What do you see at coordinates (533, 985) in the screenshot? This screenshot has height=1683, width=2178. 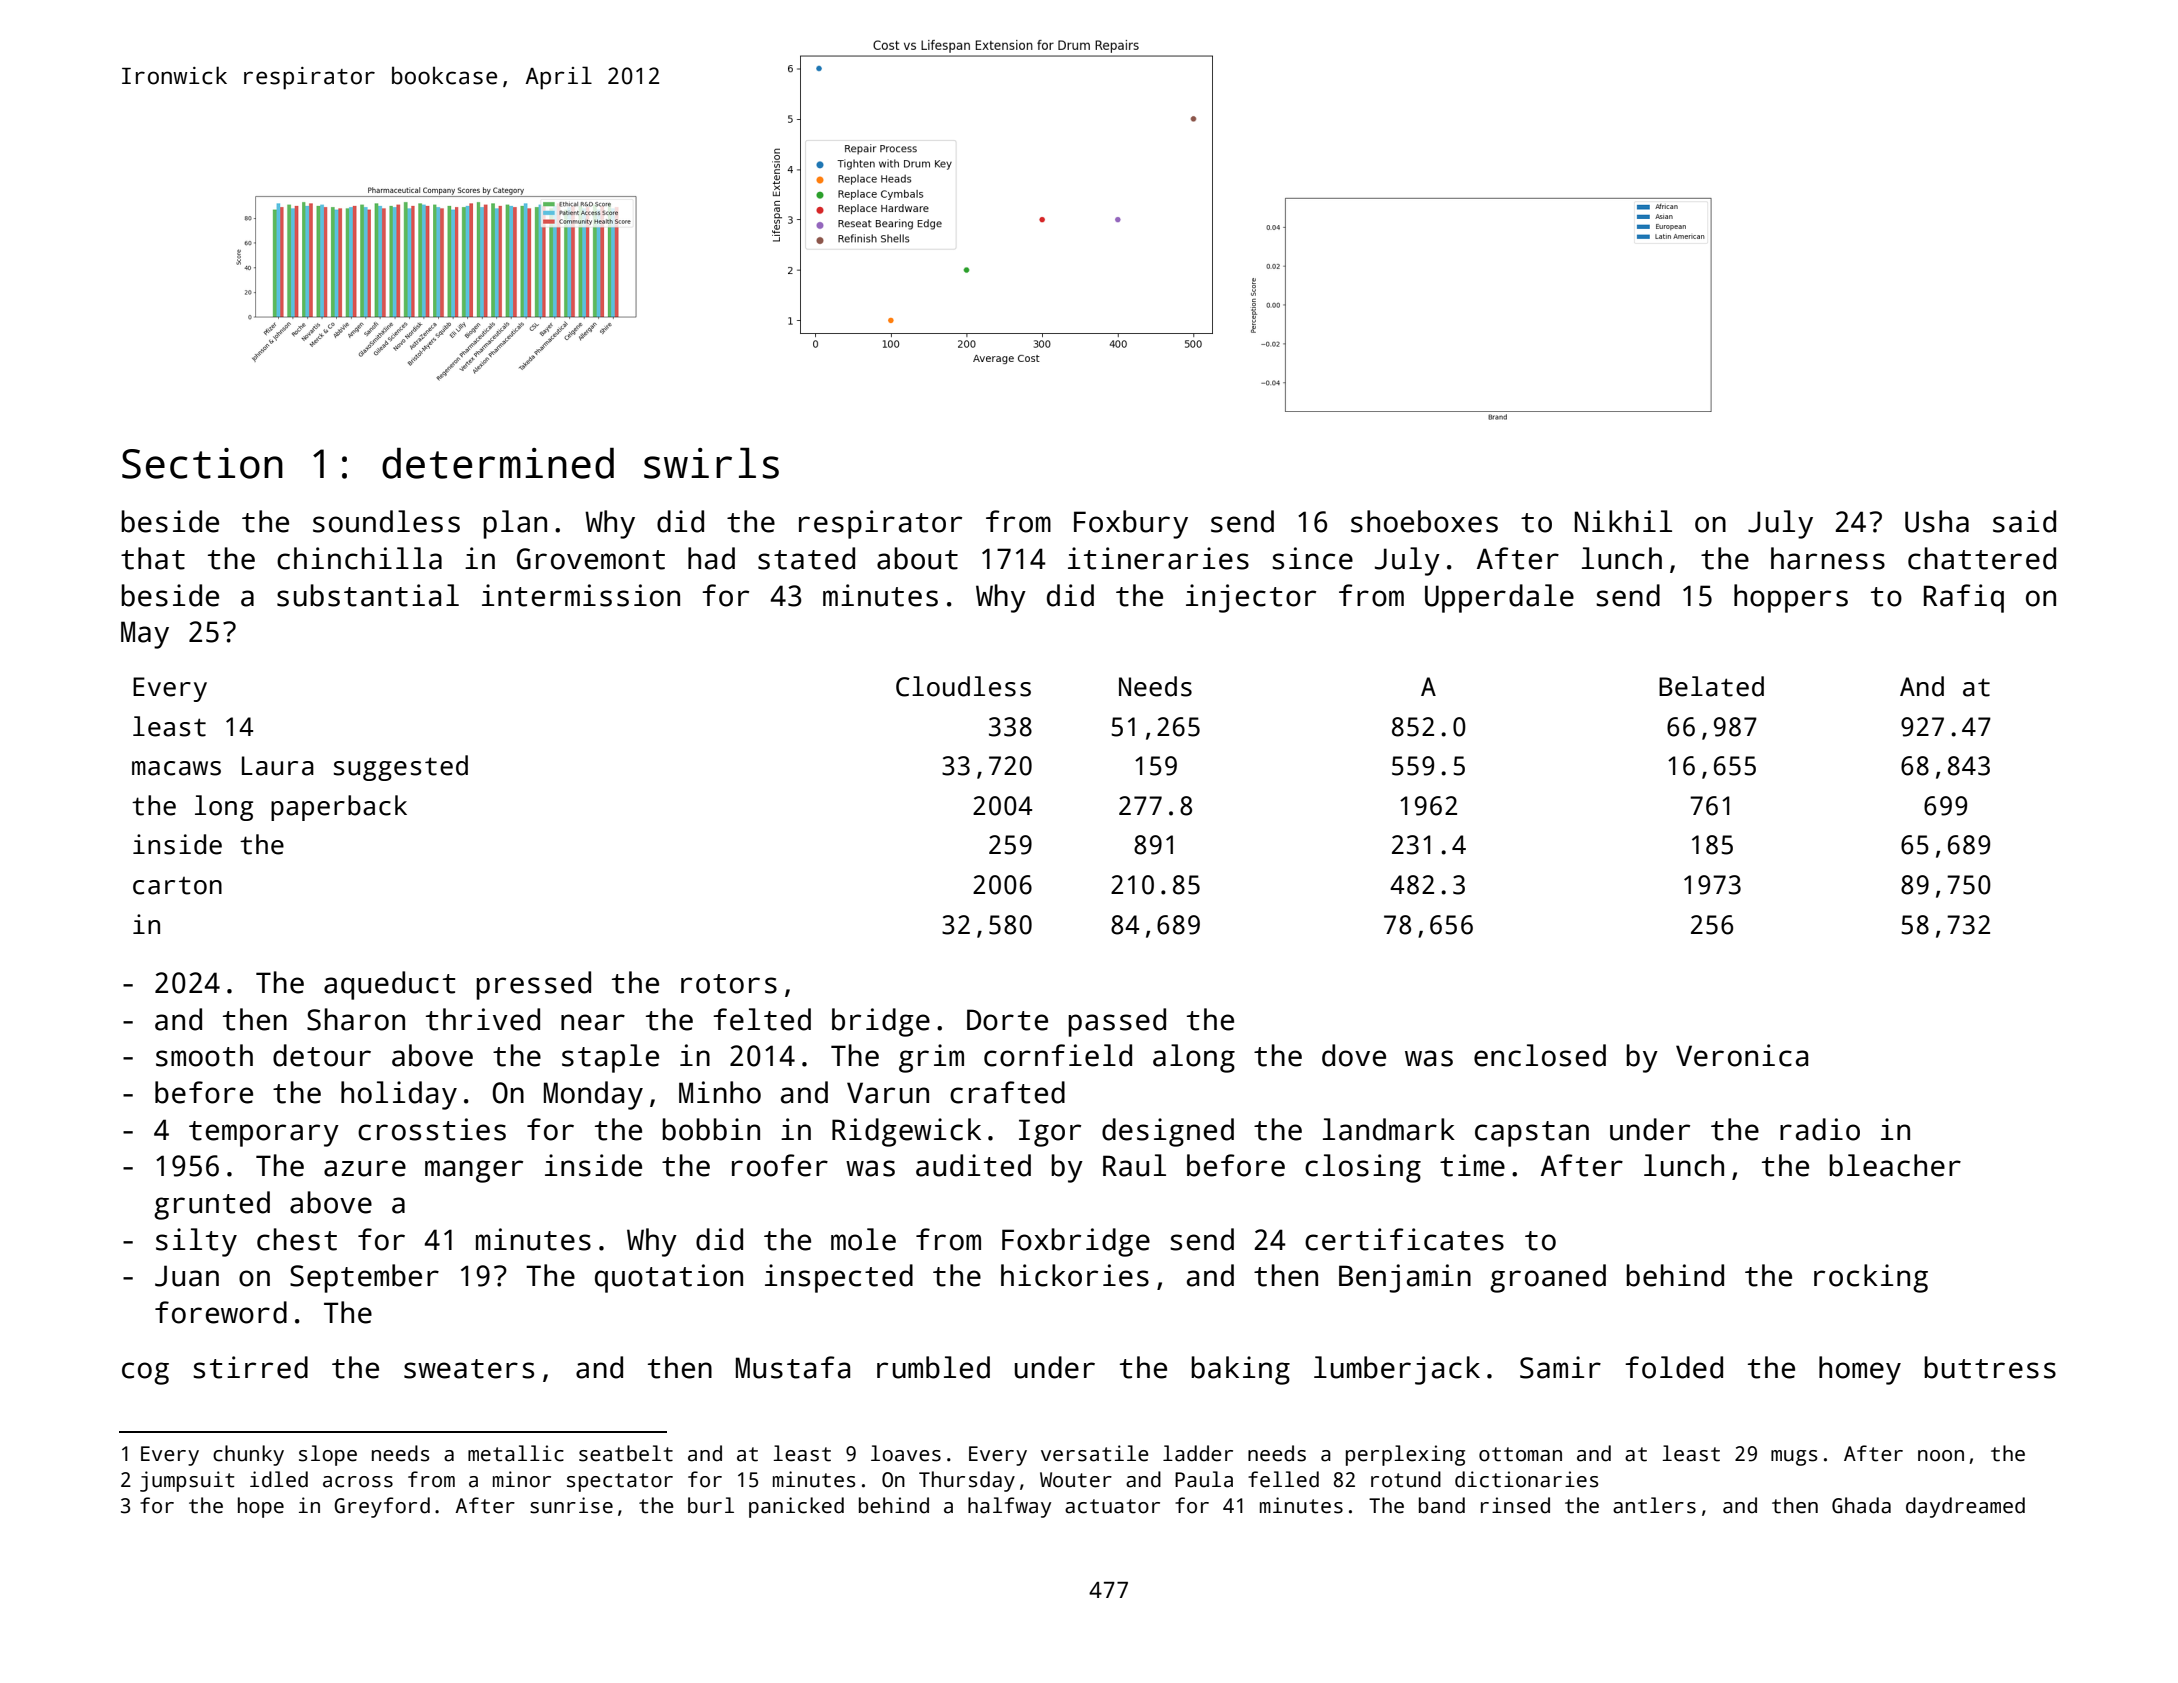 I see `pressed` at bounding box center [533, 985].
